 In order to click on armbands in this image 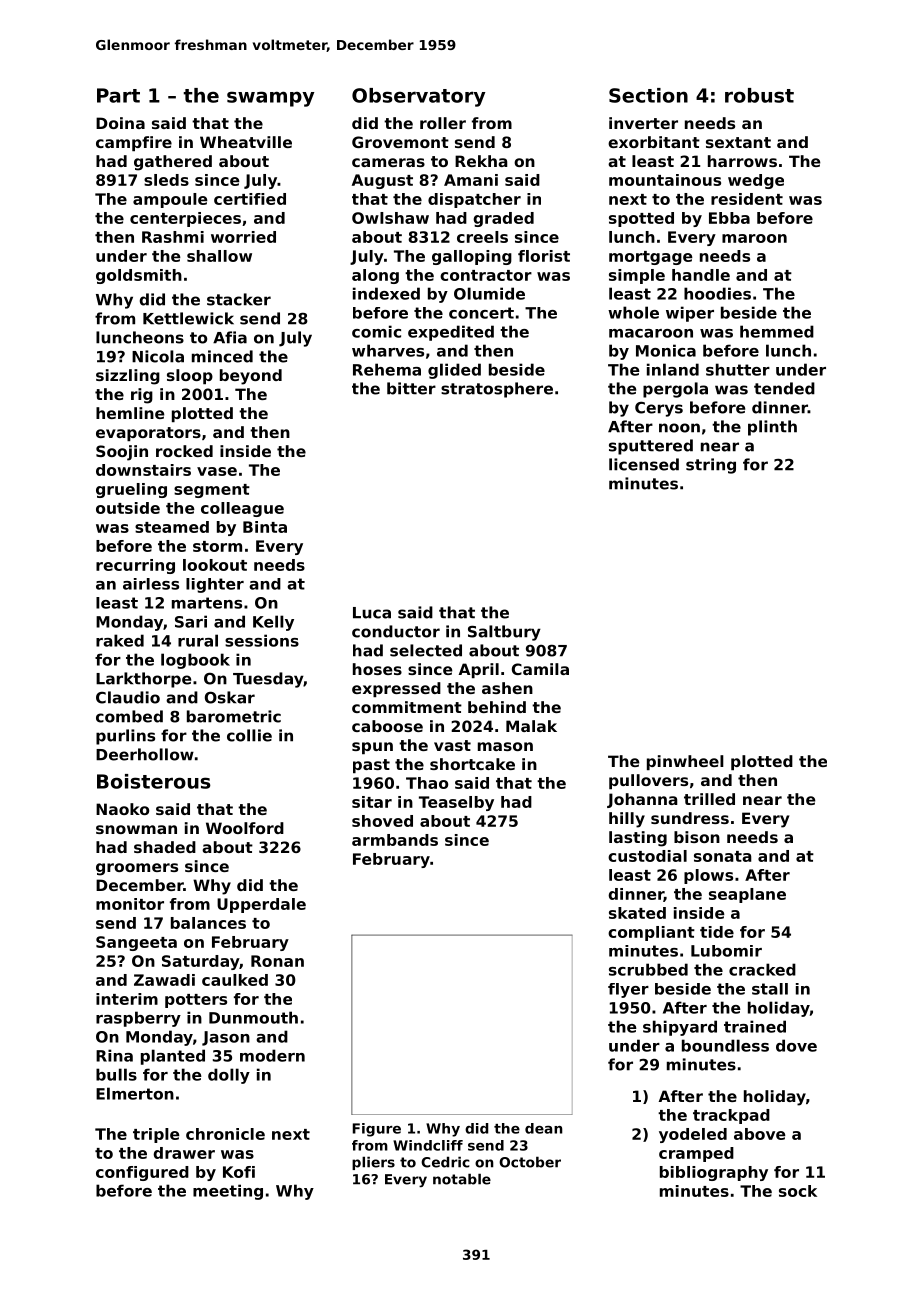, I will do `click(395, 840)`.
